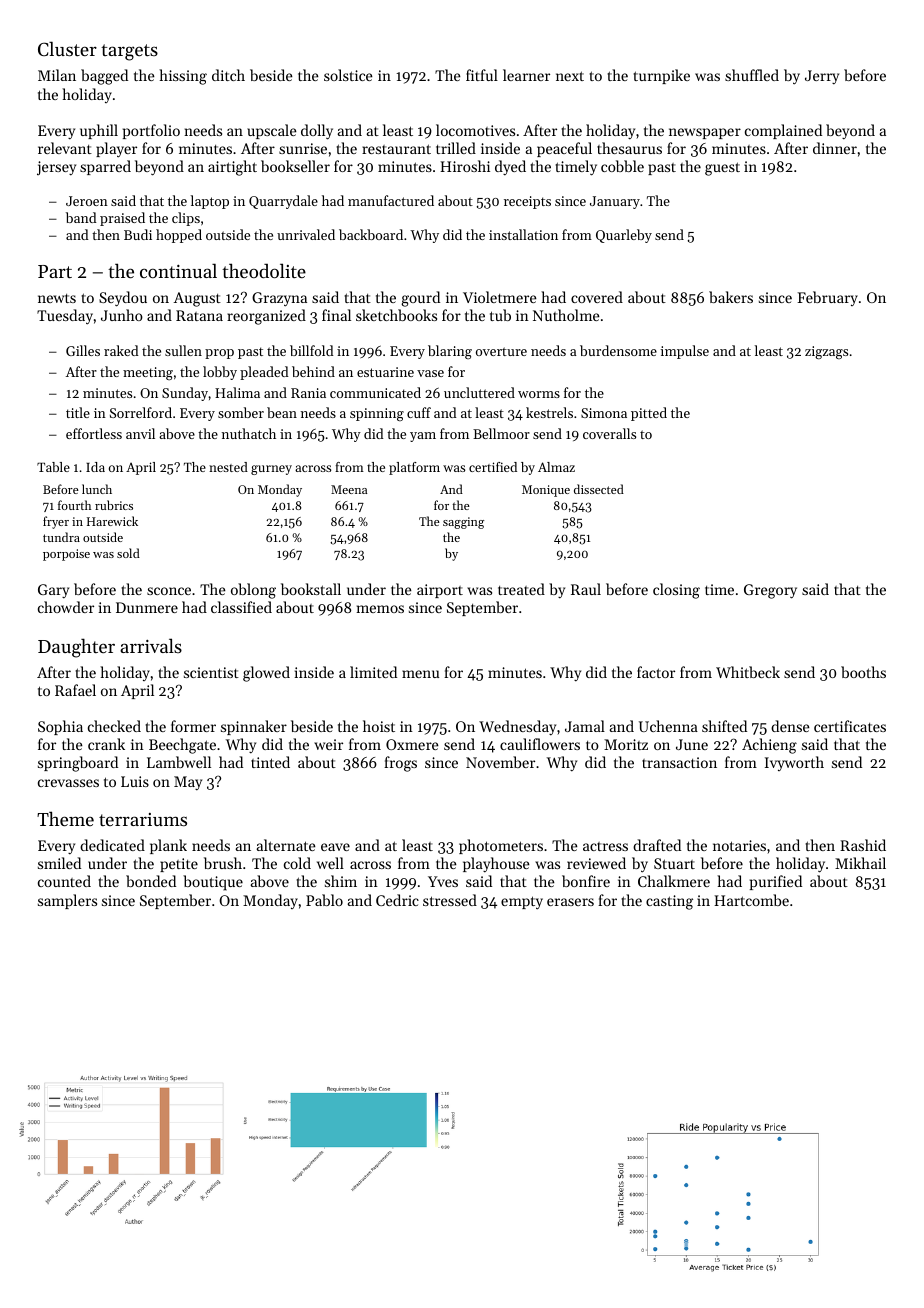  Describe the element at coordinates (661, 76) in the screenshot. I see `turnpike` at that location.
